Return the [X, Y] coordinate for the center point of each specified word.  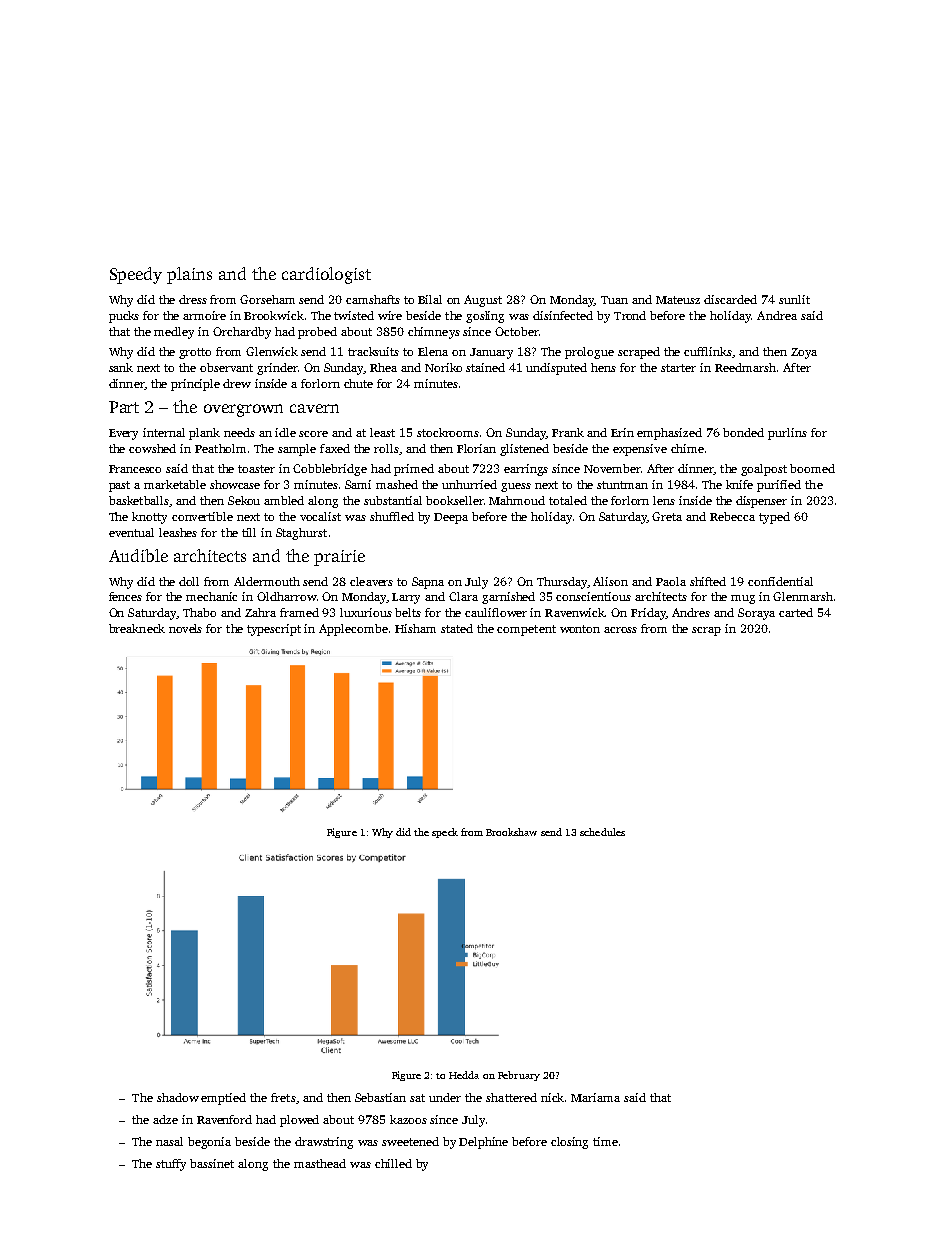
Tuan [614, 300]
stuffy [171, 1165]
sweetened [410, 1141]
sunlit [794, 299]
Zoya [804, 353]
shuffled [392, 516]
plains [189, 275]
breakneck [137, 628]
